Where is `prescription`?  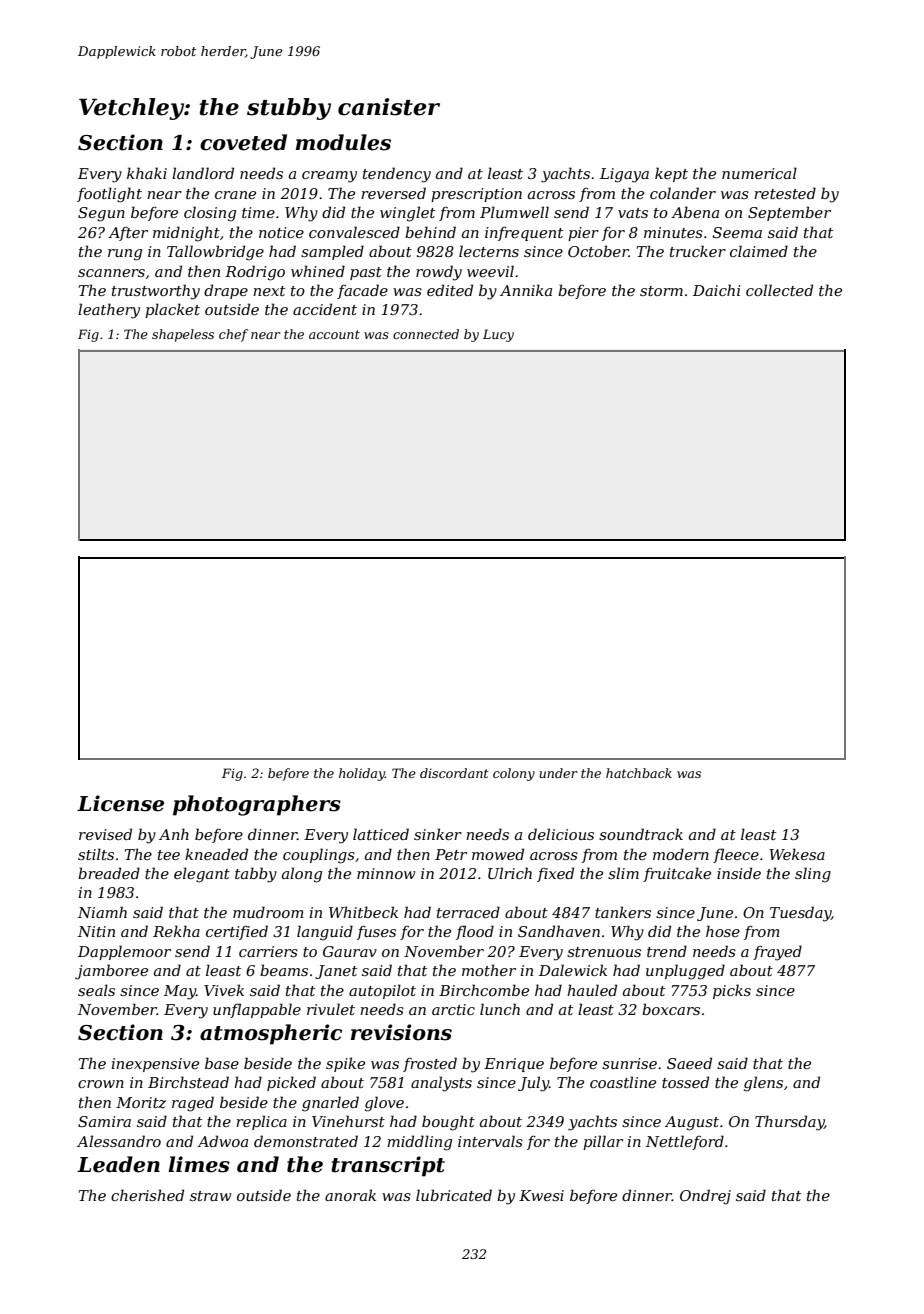 prescription is located at coordinates (476, 195).
